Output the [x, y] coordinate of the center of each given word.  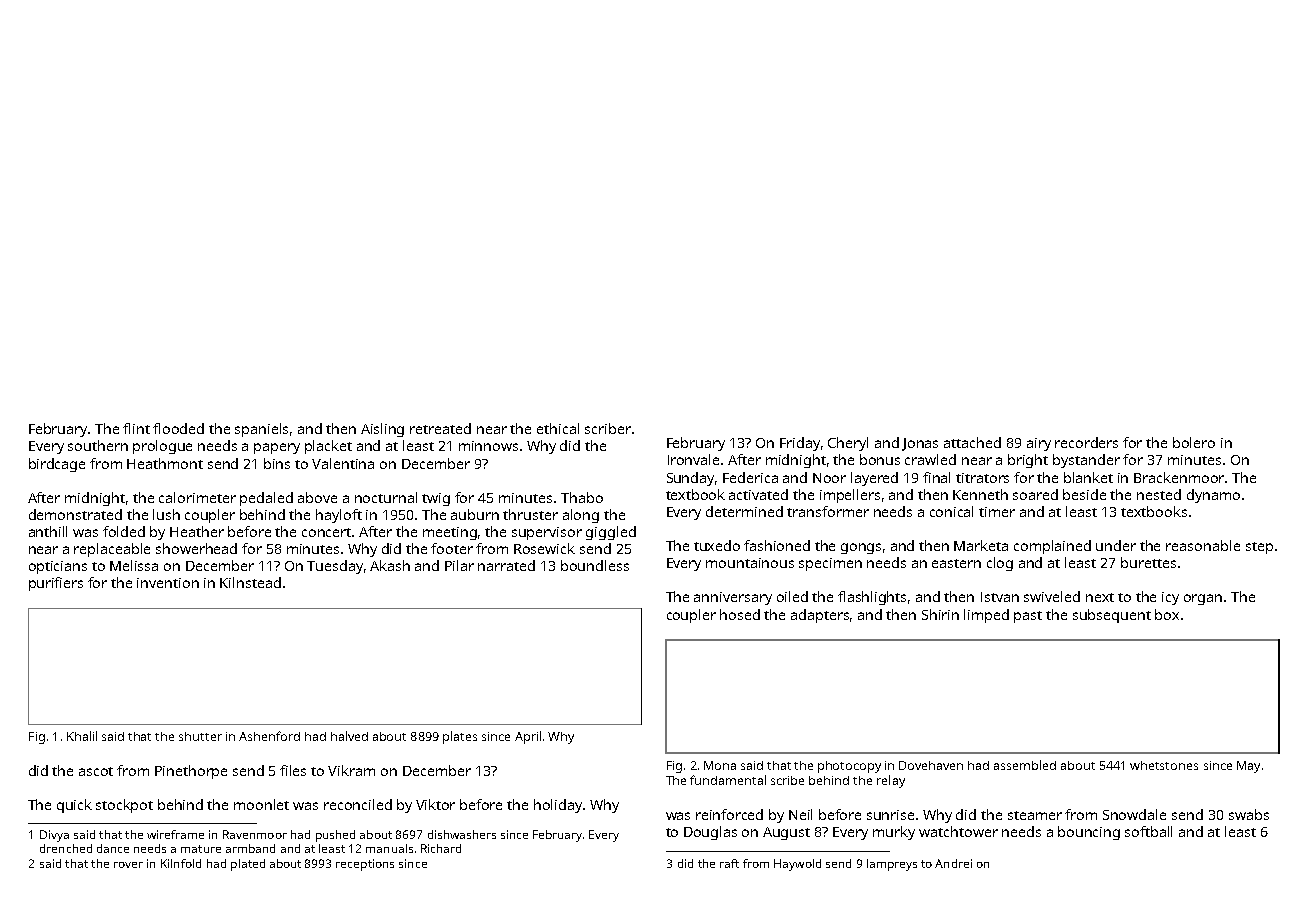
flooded [178, 428]
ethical [558, 428]
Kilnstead [250, 582]
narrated [506, 565]
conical [951, 511]
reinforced [729, 814]
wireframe [175, 834]
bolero [1194, 442]
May [1248, 767]
